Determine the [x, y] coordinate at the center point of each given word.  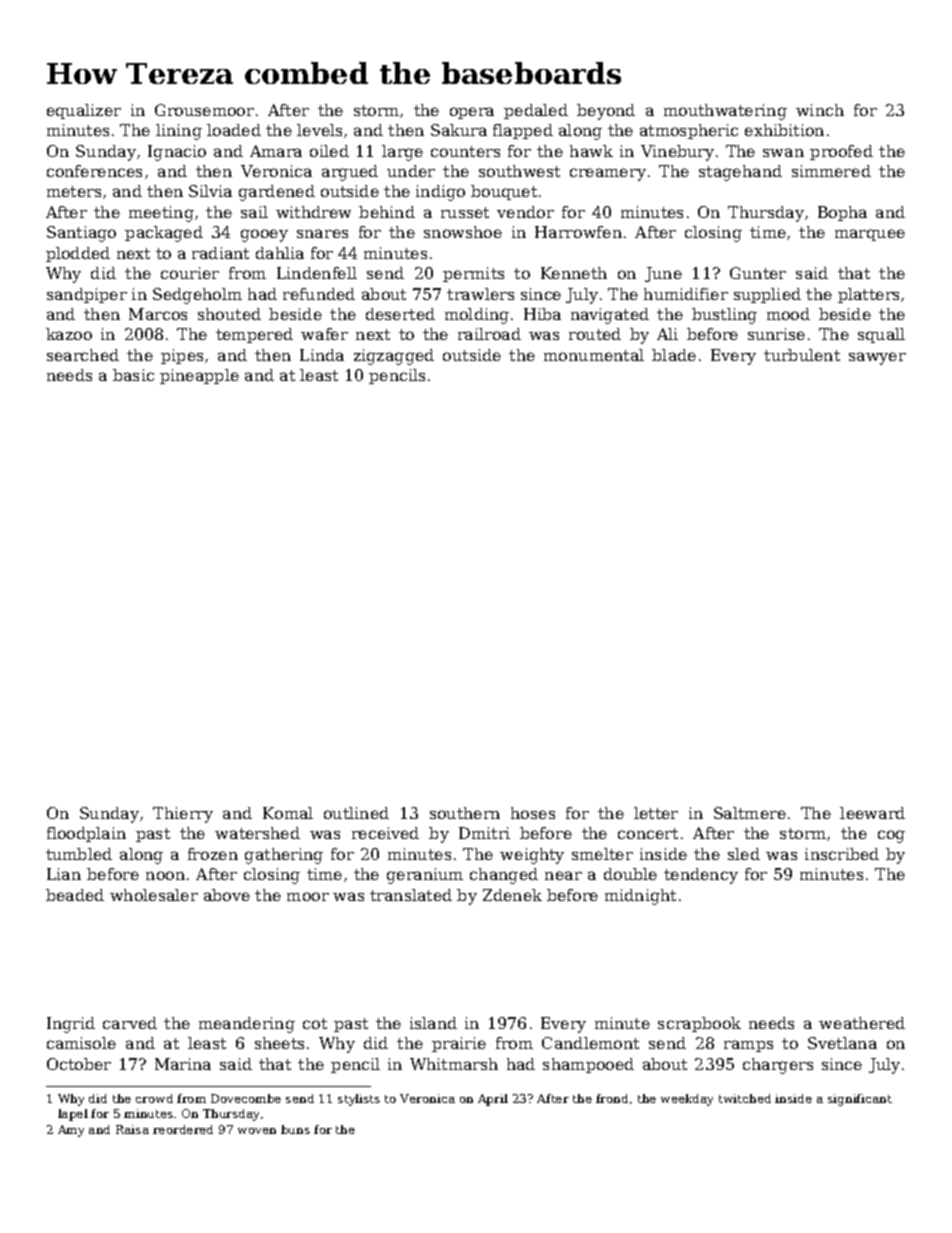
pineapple [199, 376]
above [227, 895]
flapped [523, 131]
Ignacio [177, 153]
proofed [841, 152]
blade [674, 355]
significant [860, 1100]
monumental [594, 355]
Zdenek [512, 895]
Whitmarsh [454, 1064]
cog [891, 836]
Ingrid [71, 1025]
